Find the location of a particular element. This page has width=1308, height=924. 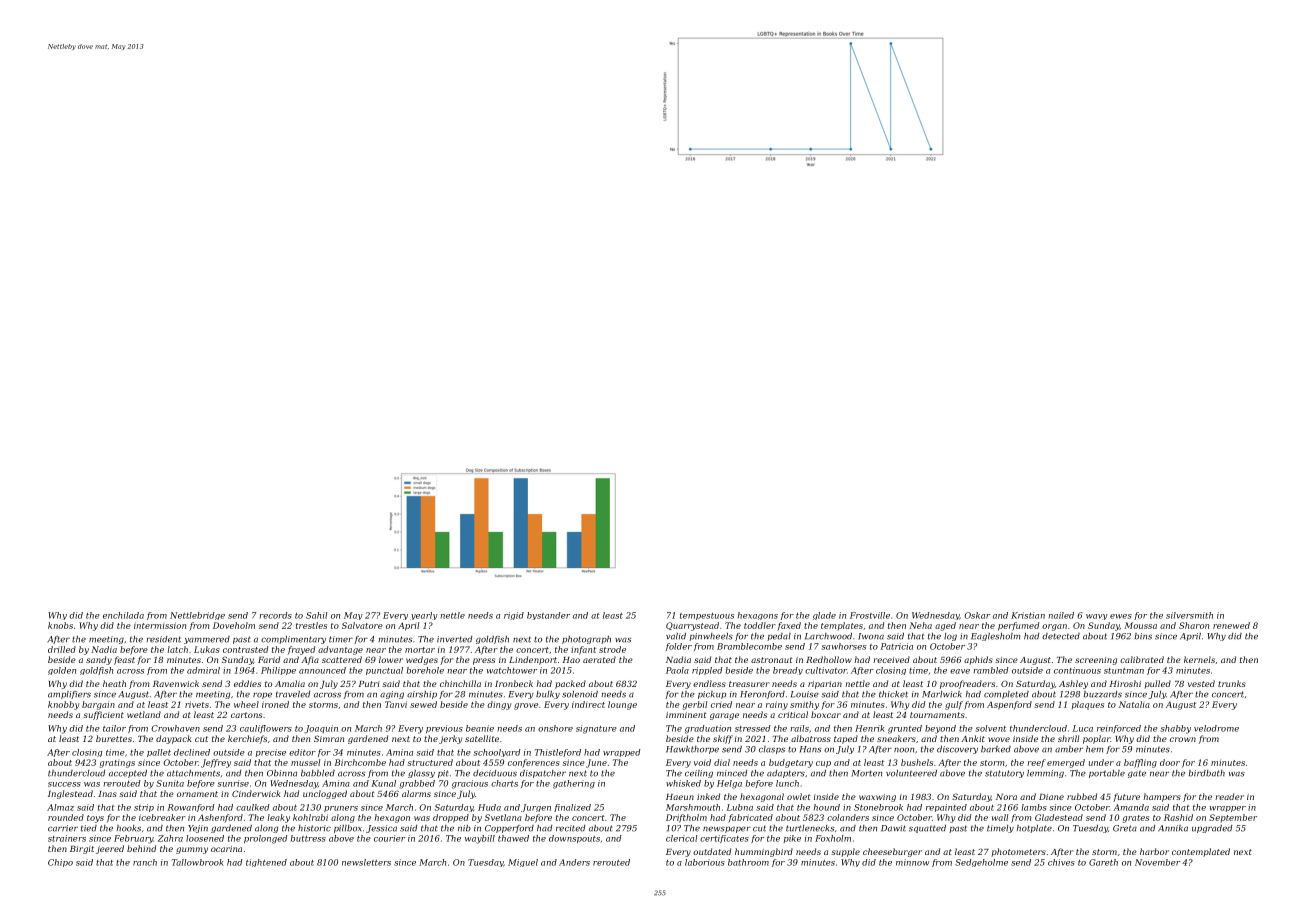

squatted is located at coordinates (927, 829).
